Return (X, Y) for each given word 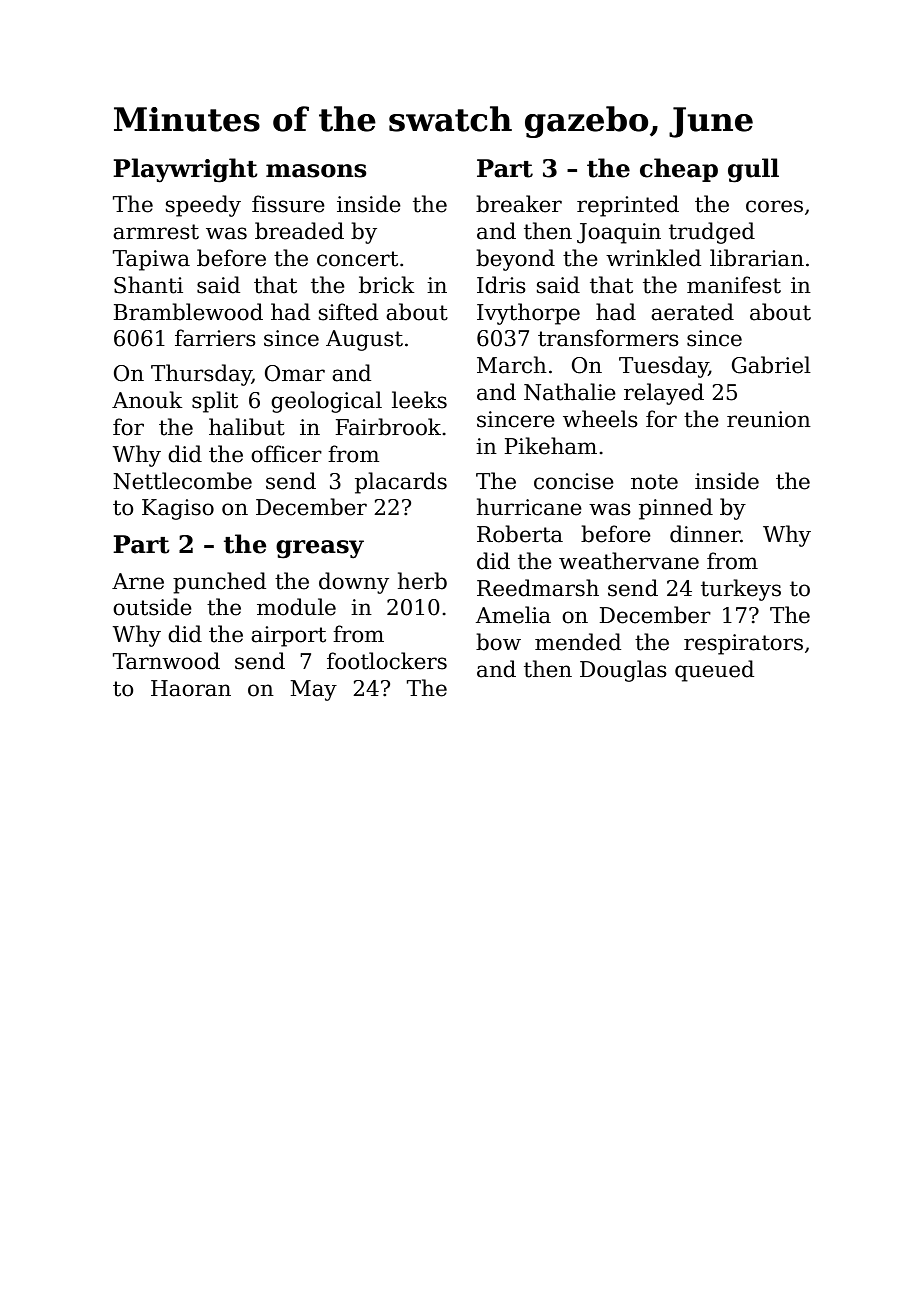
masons (316, 171)
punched (219, 583)
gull (753, 170)
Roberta (520, 534)
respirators (743, 644)
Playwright (185, 170)
